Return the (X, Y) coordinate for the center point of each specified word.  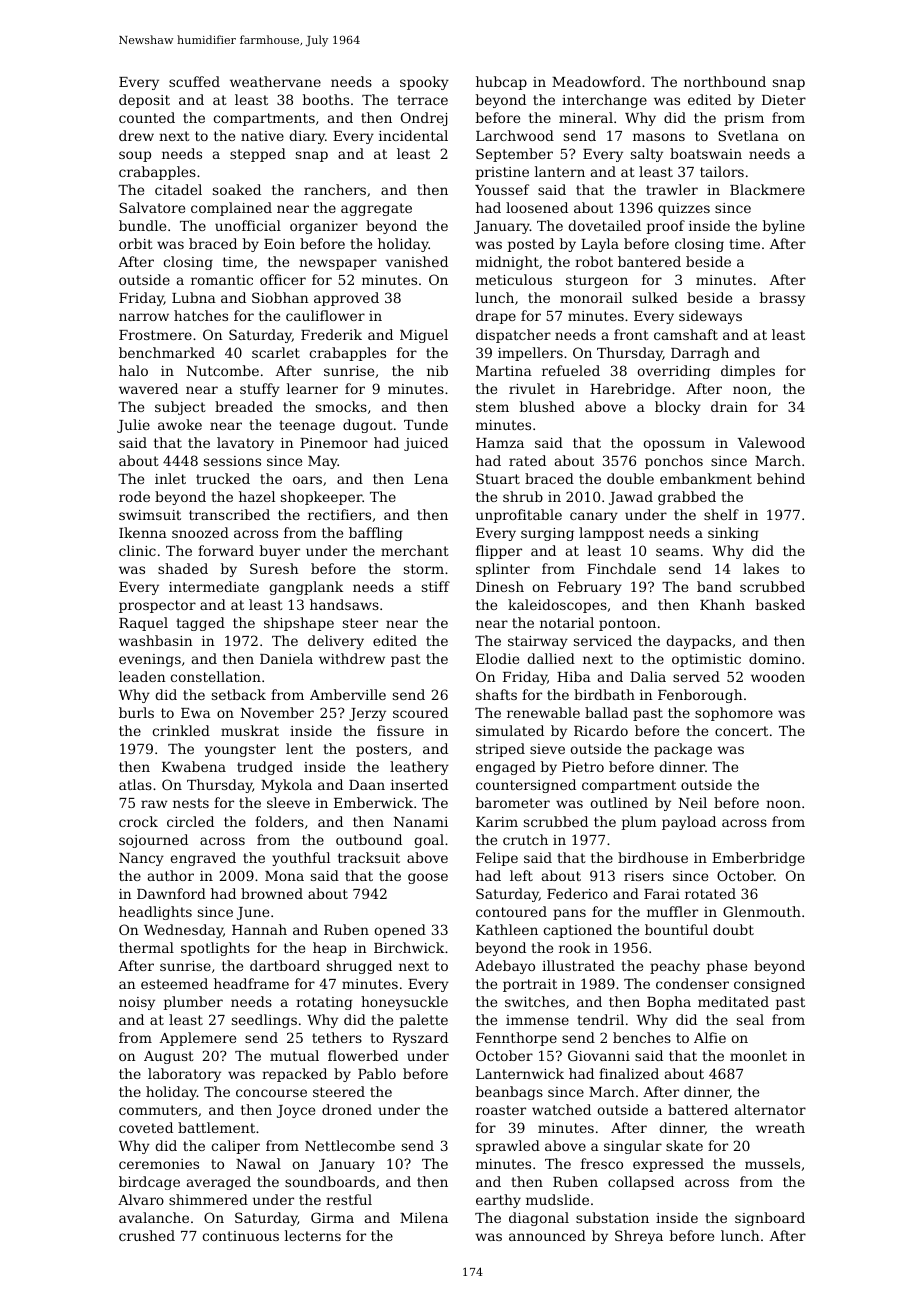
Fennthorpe (516, 1039)
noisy (137, 1003)
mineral (586, 117)
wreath (780, 1127)
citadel (178, 189)
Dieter (784, 100)
